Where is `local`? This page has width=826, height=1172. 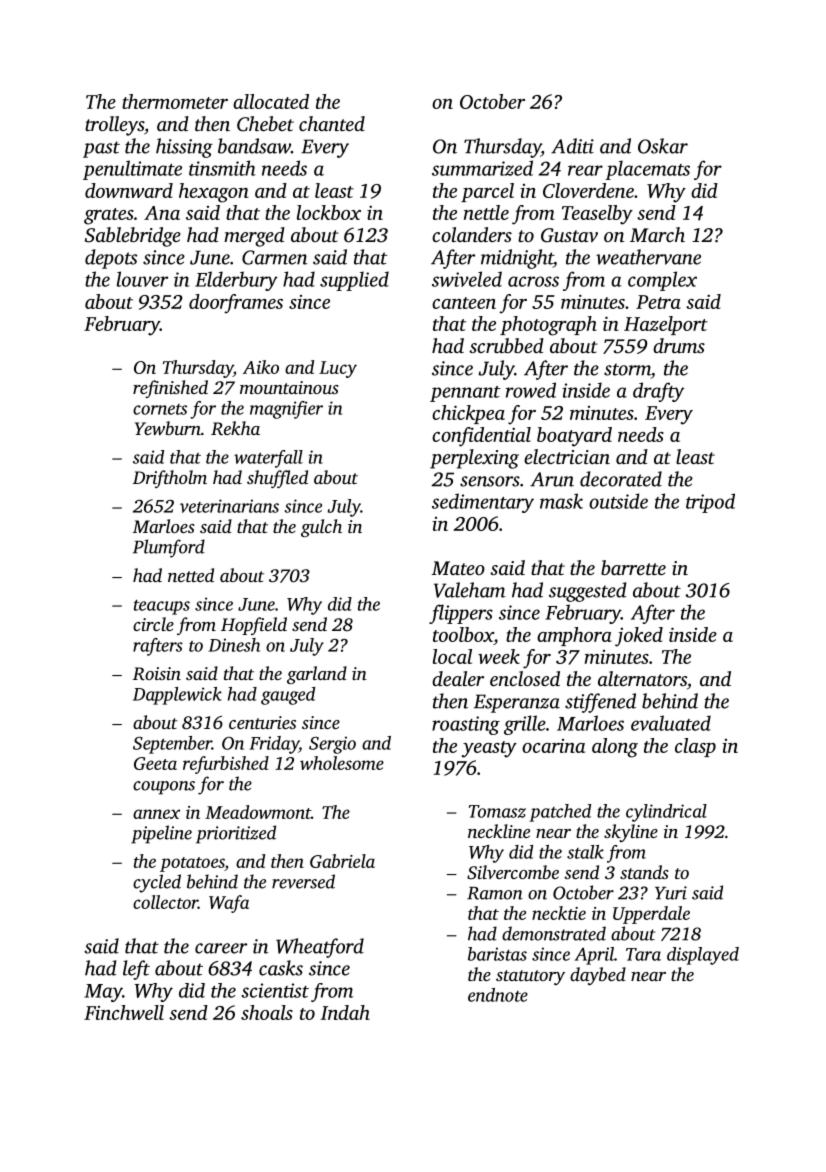 local is located at coordinates (452, 656).
